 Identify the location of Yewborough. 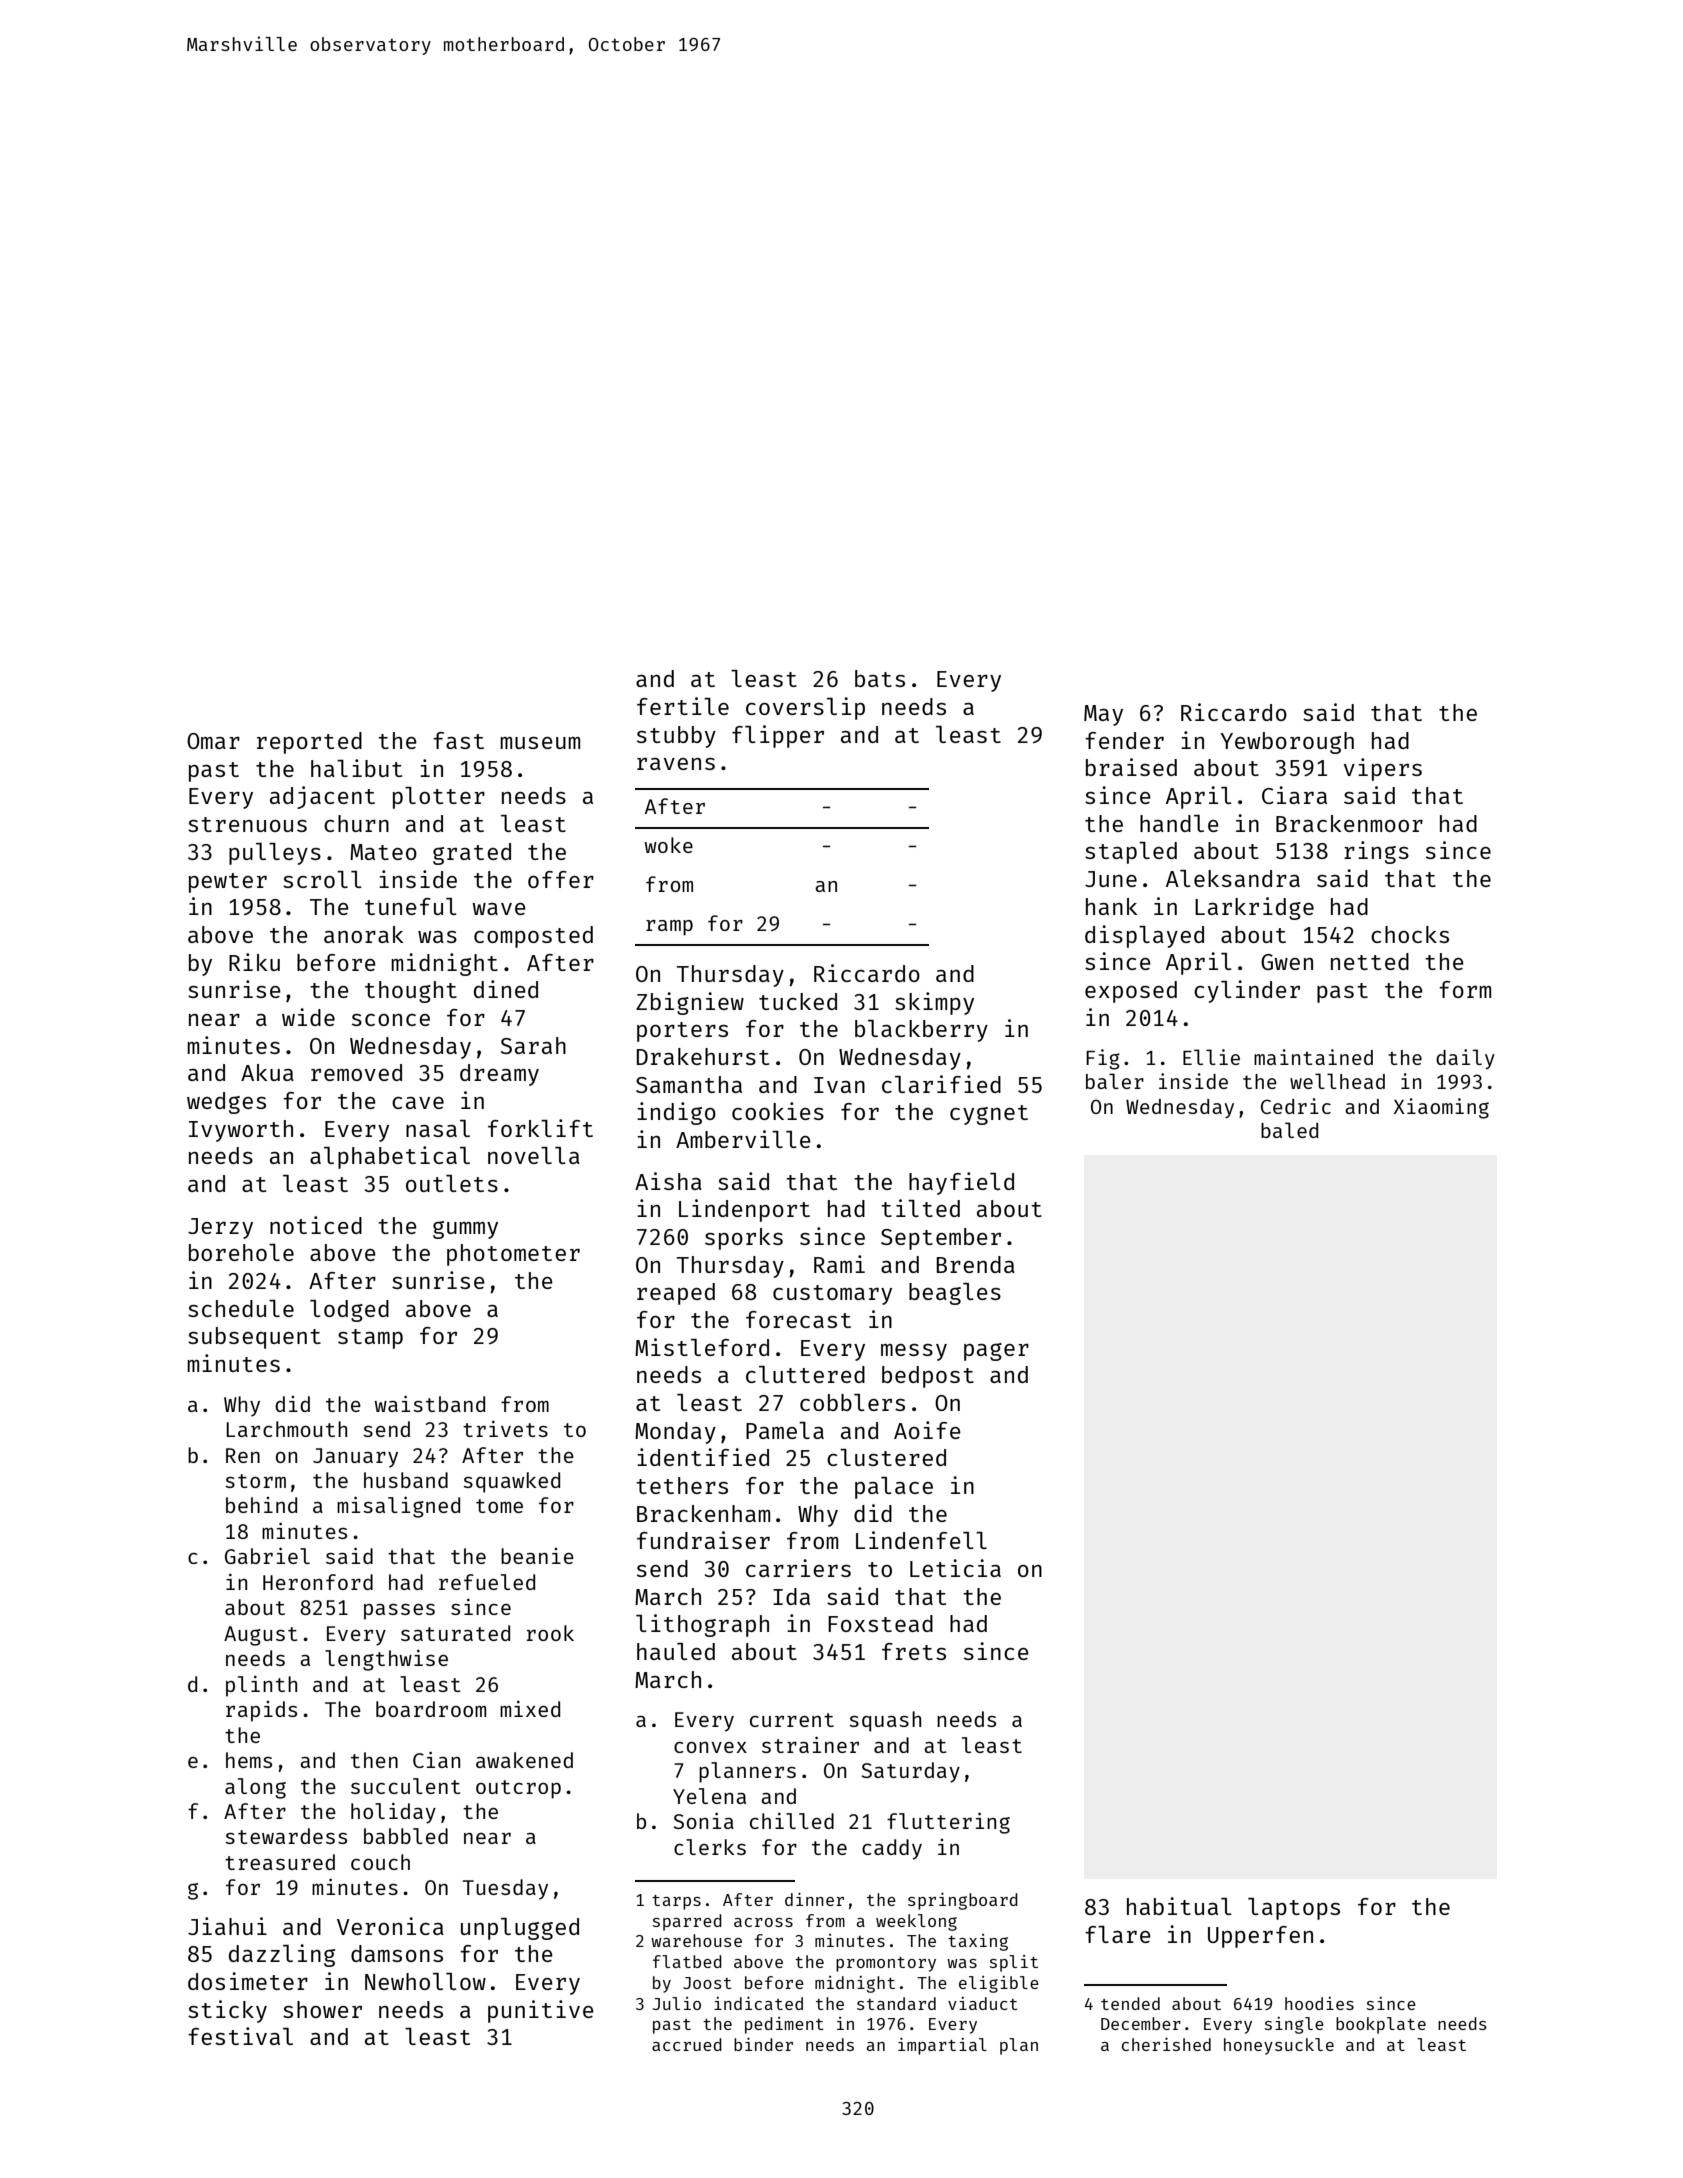
(1287, 743).
